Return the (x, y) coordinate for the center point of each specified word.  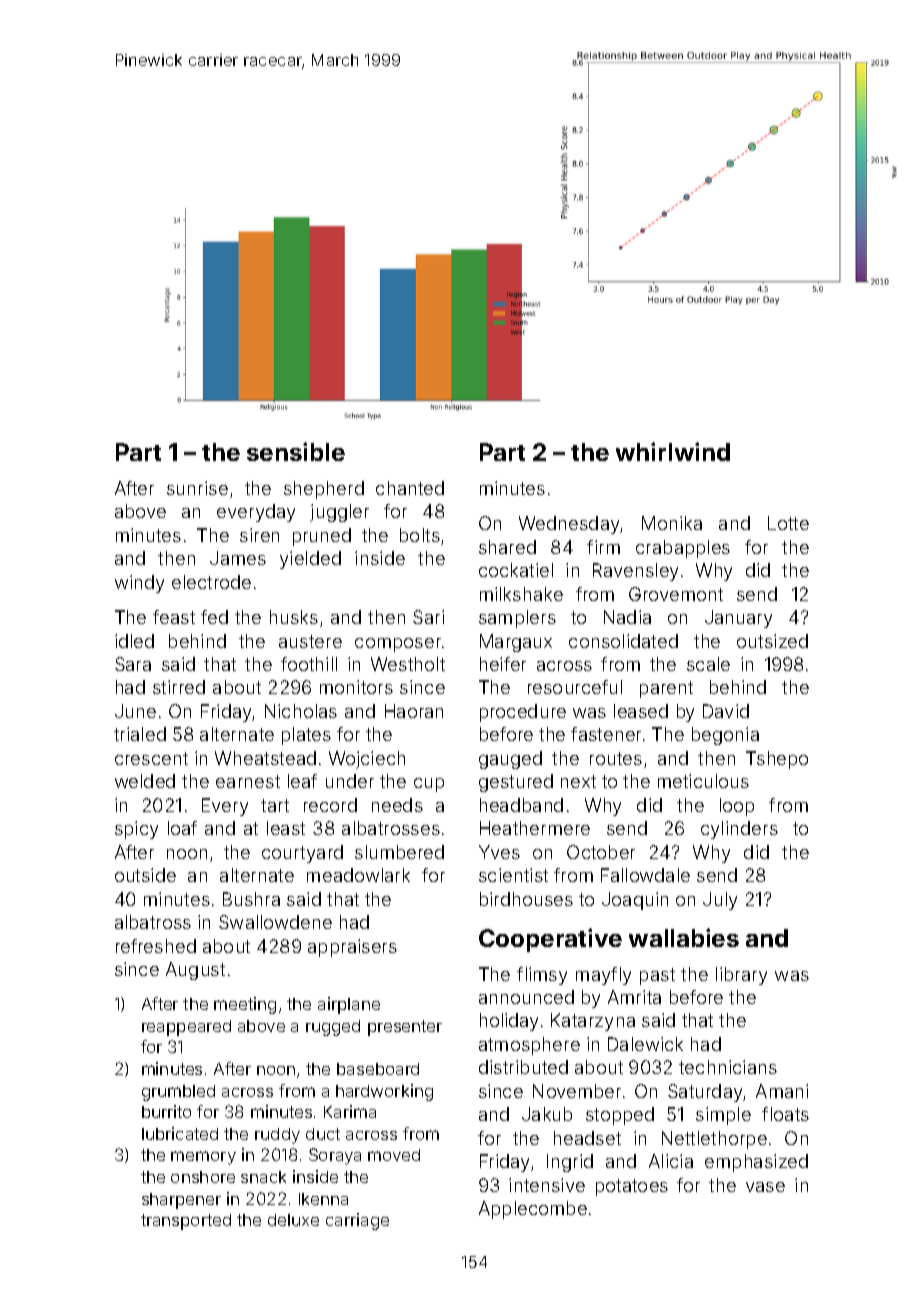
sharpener (181, 1201)
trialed (140, 734)
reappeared (186, 1028)
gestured (516, 783)
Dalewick (645, 1044)
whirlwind (673, 451)
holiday (509, 1022)
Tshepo (777, 760)
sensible (296, 451)
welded (145, 781)
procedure (523, 713)
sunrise (197, 488)
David (726, 711)
